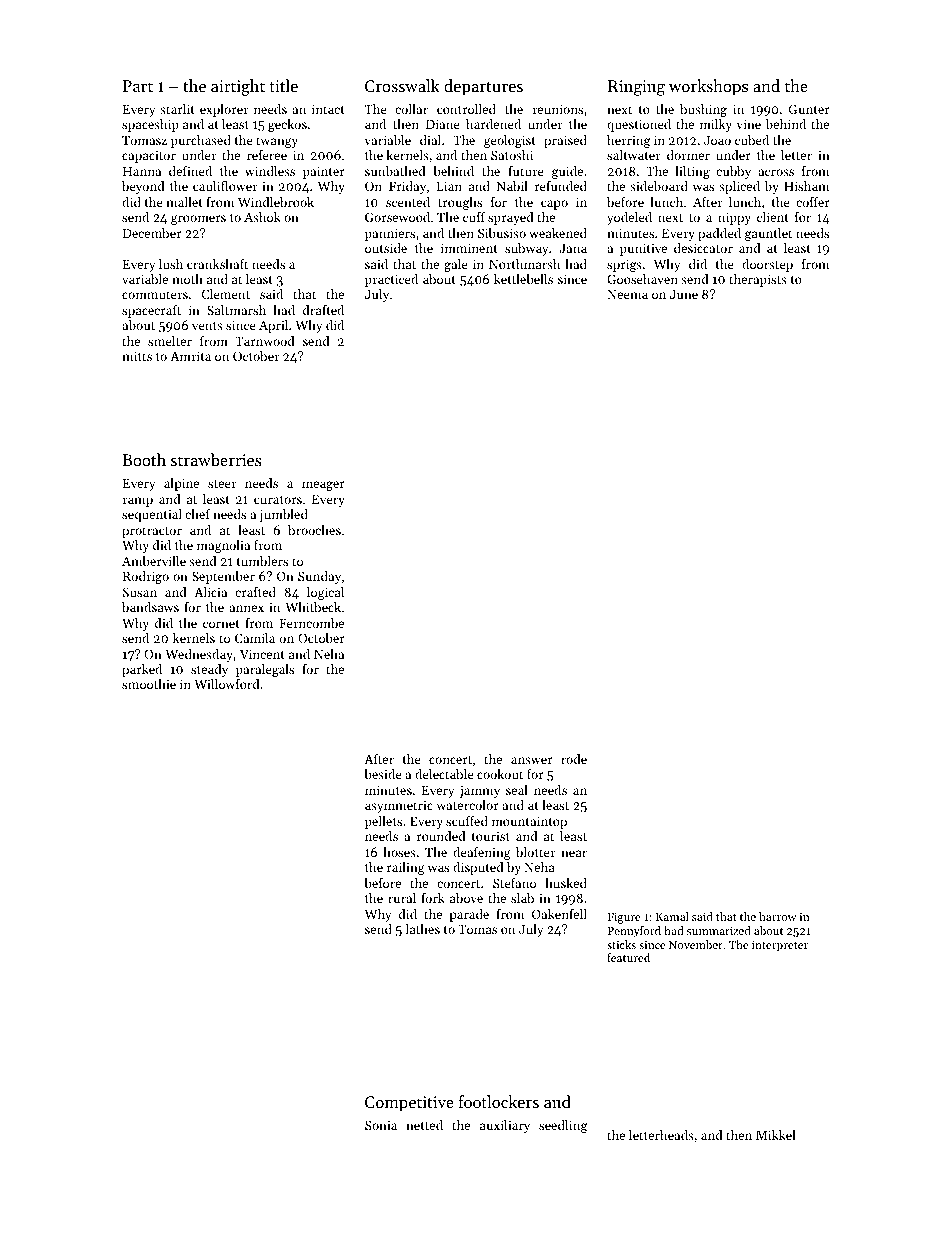 This screenshot has height=1233, width=952. What do you see at coordinates (574, 759) in the screenshot?
I see `rode` at bounding box center [574, 759].
